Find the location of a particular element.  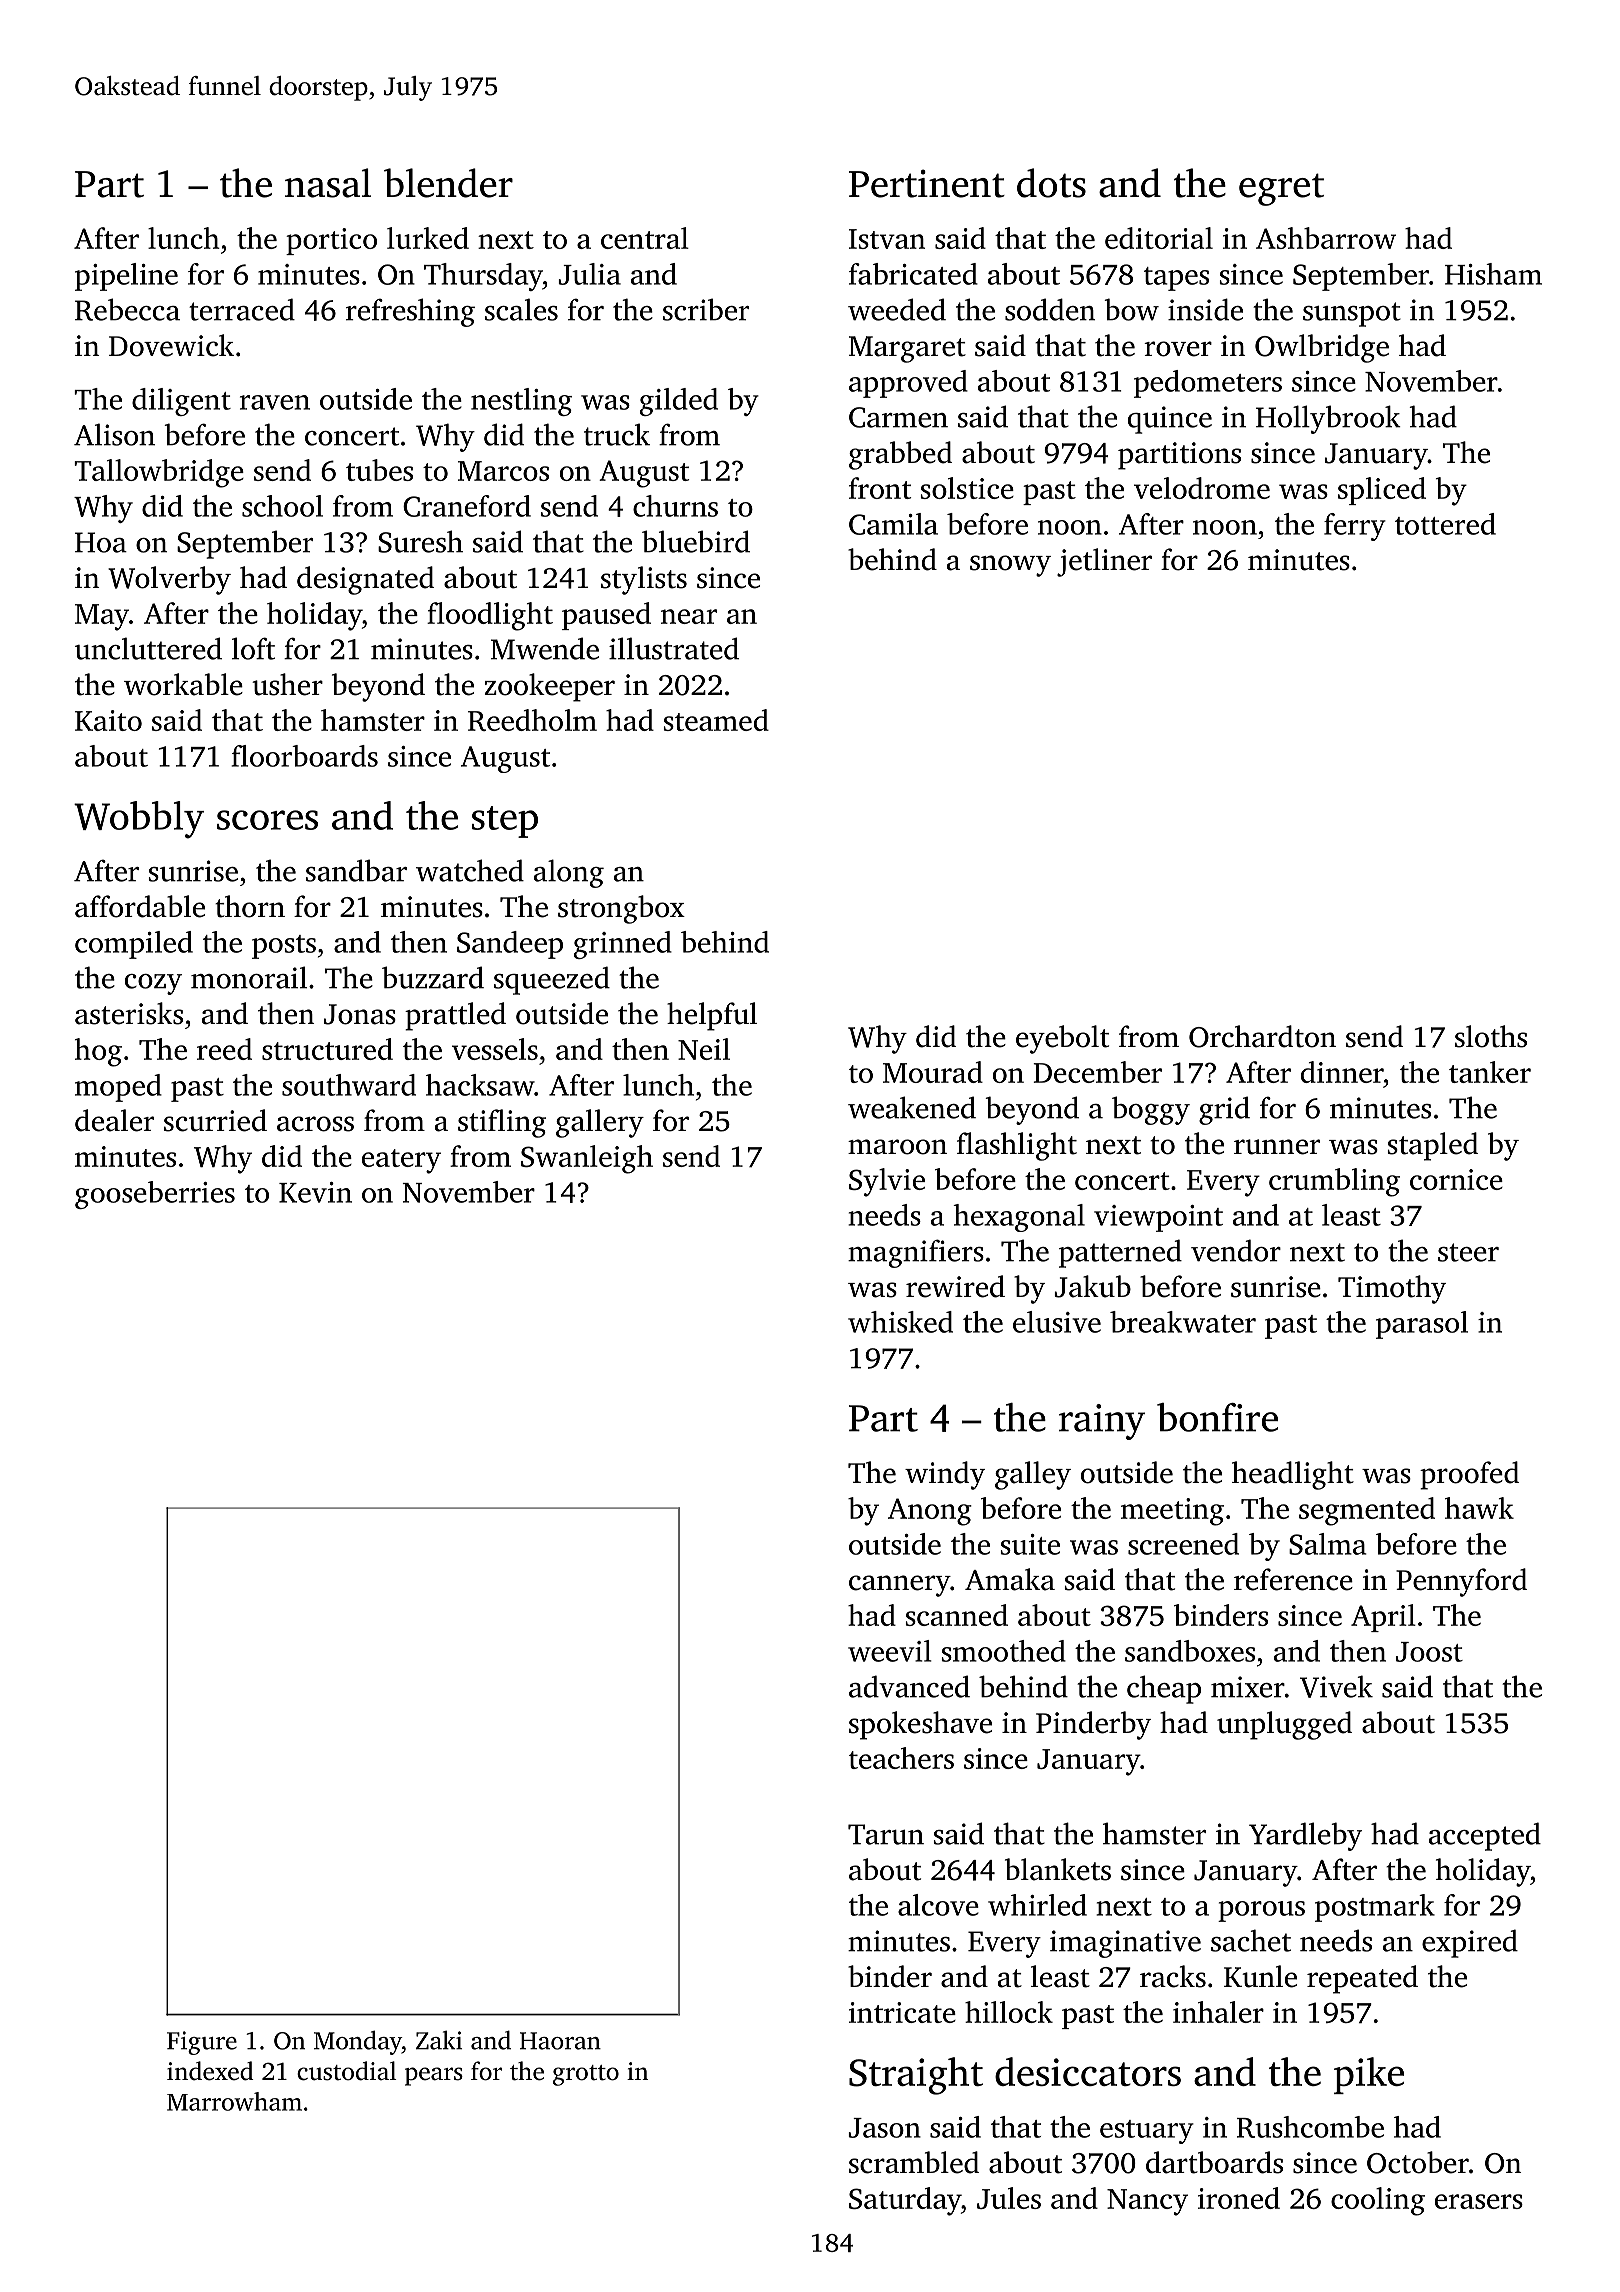

dots is located at coordinates (1051, 183).
